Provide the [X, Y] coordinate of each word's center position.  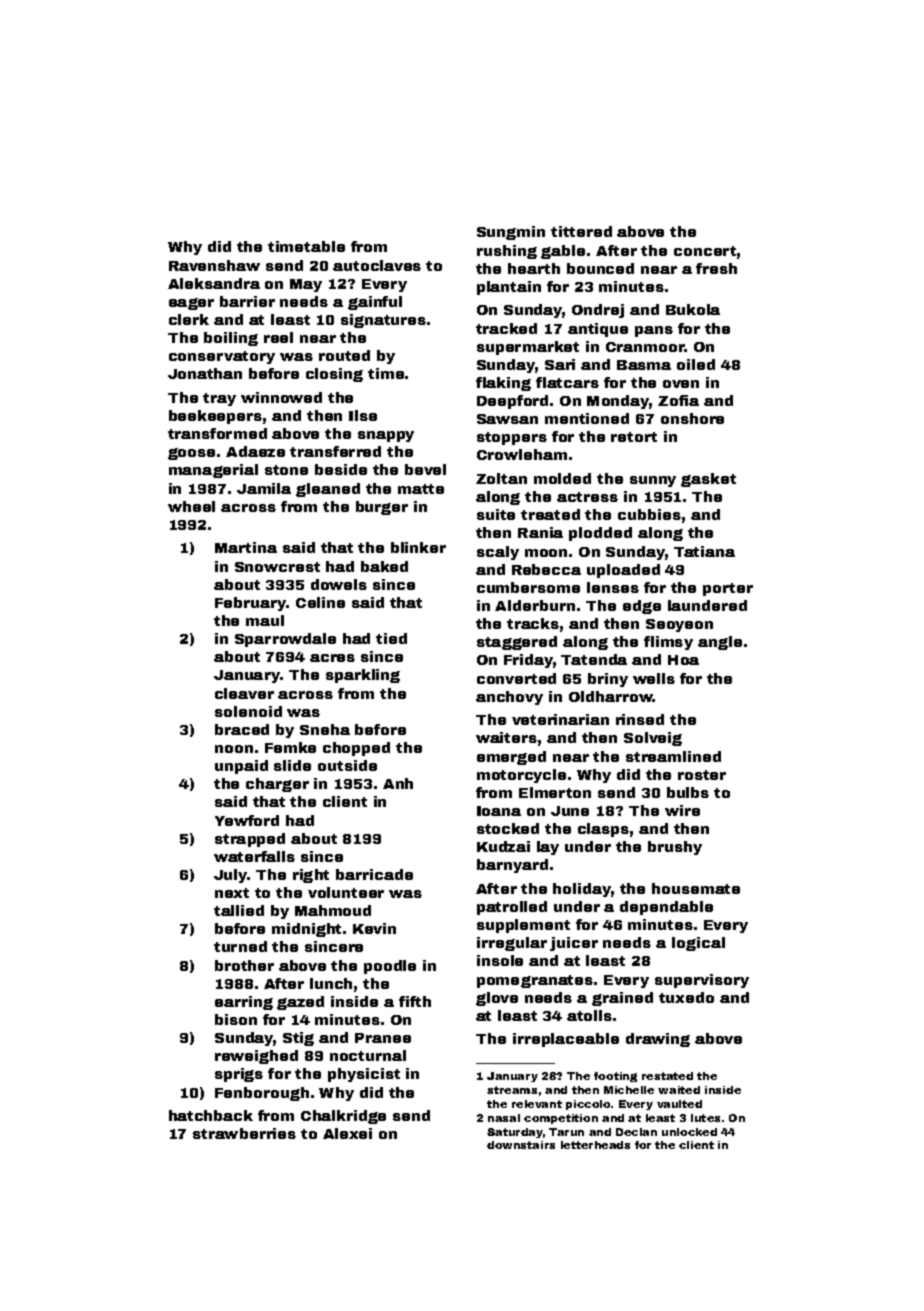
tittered [581, 231]
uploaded [623, 571]
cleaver [244, 693]
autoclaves [377, 265]
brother [244, 965]
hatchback [211, 1115]
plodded [600, 534]
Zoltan [501, 478]
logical [698, 944]
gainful [375, 303]
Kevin [374, 928]
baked [384, 566]
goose [191, 454]
